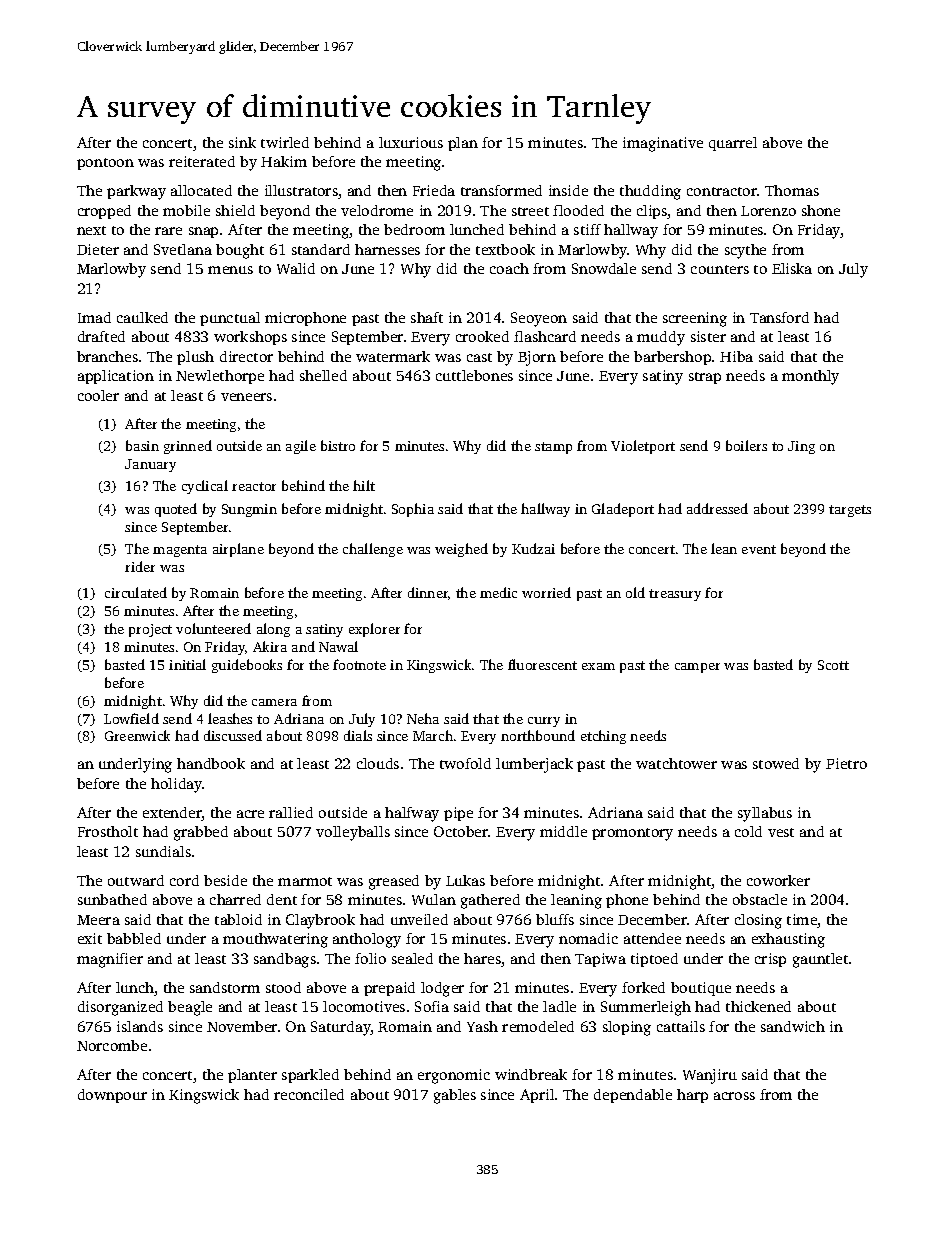  Describe the element at coordinates (411, 142) in the screenshot. I see `luxurious` at that location.
